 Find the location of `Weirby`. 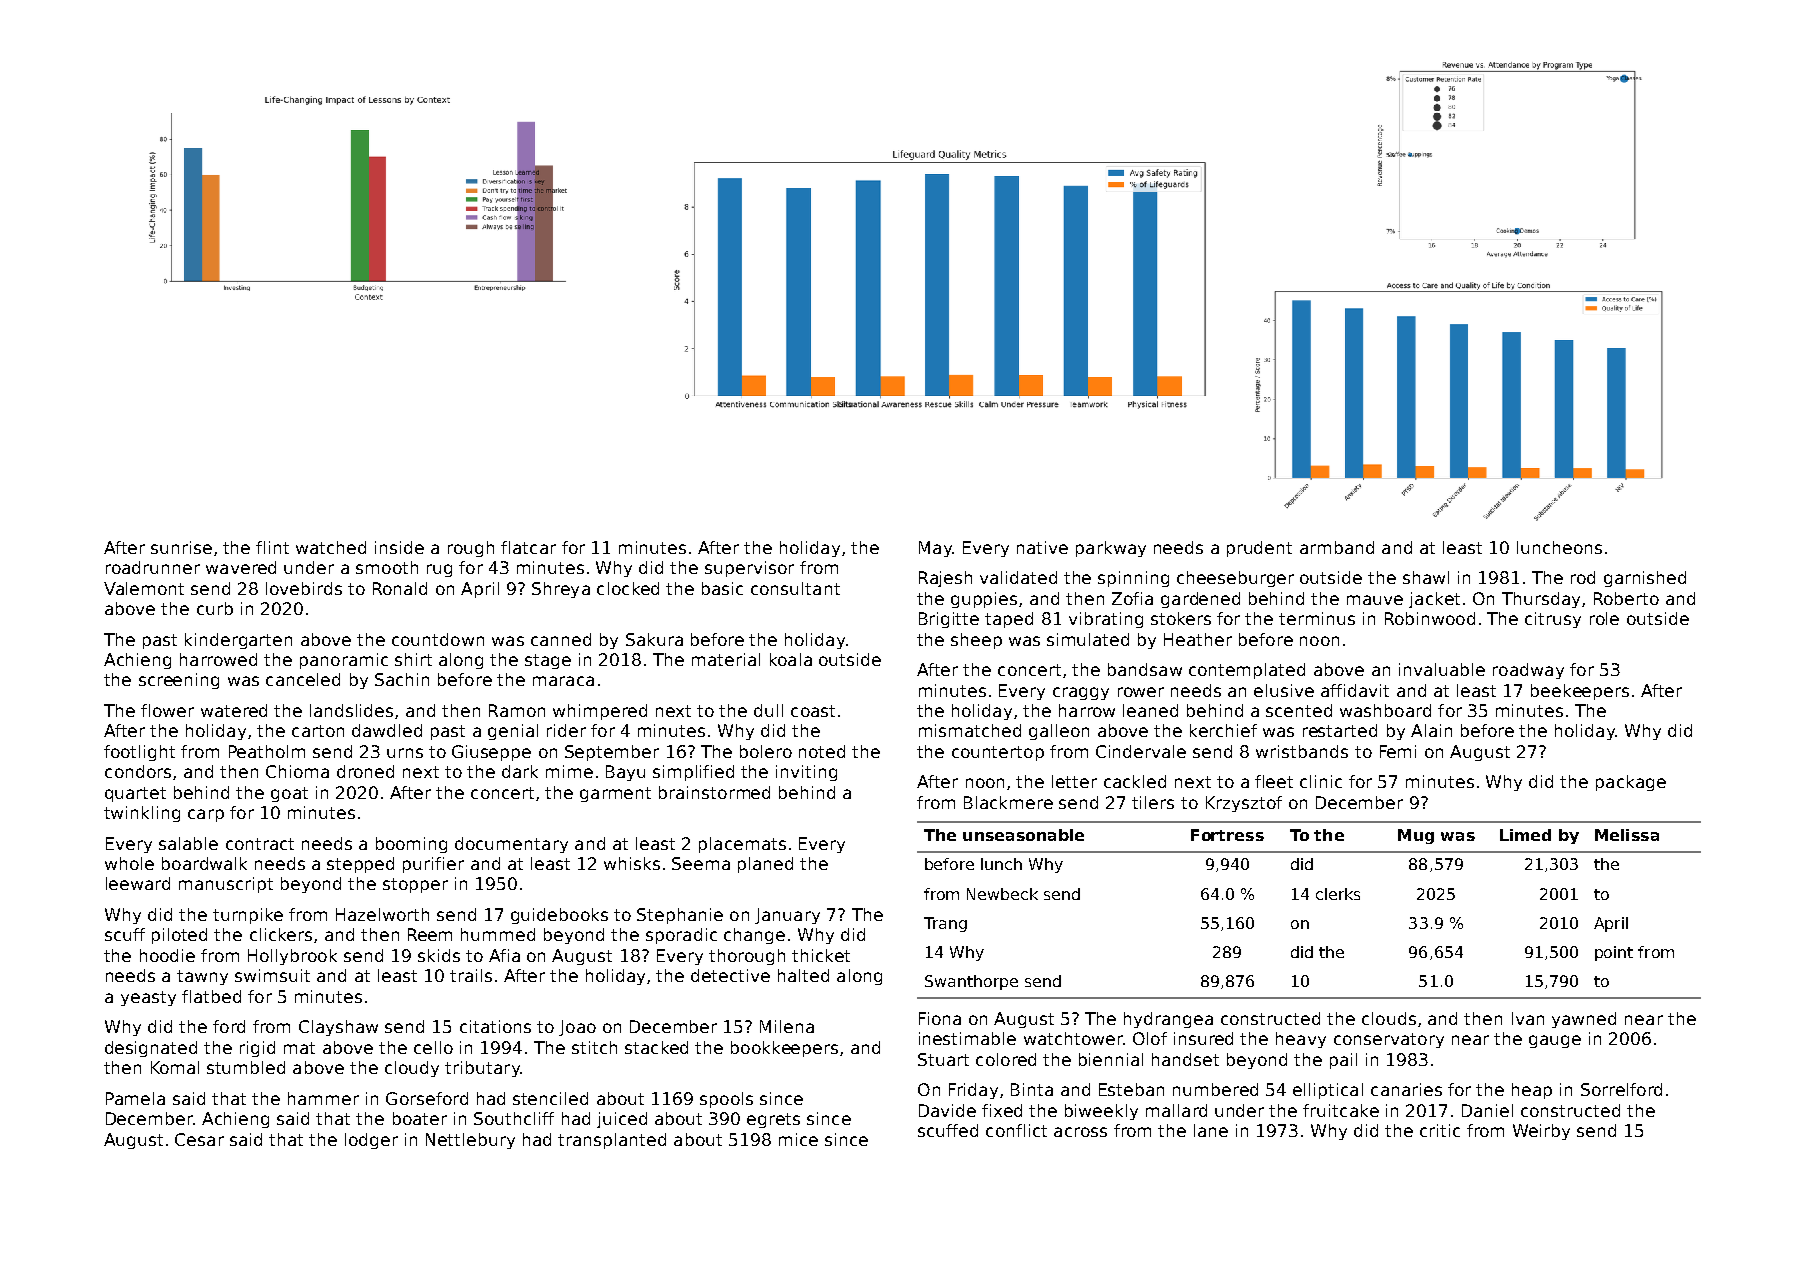

Weirby is located at coordinates (1541, 1132).
